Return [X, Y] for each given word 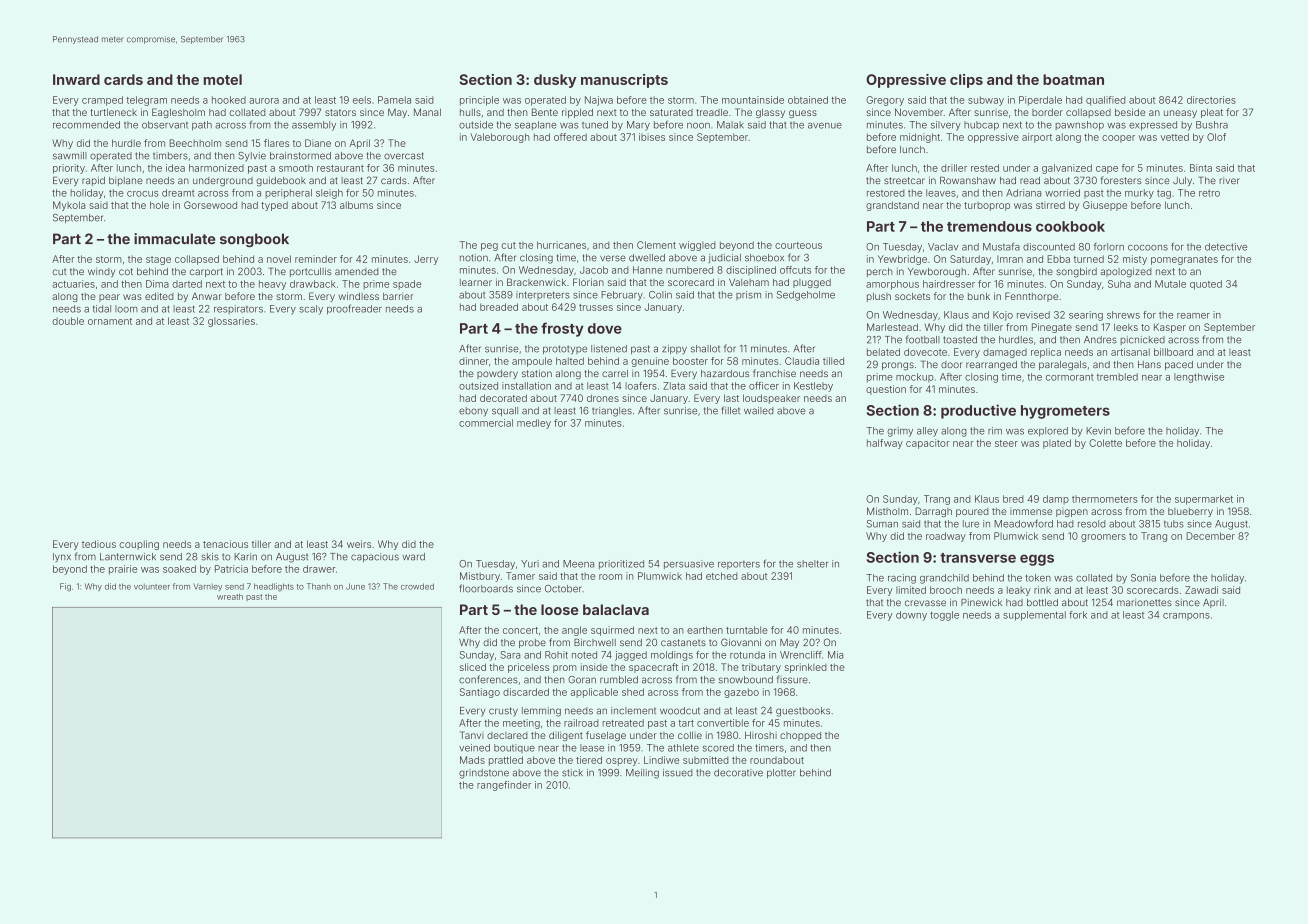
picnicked [1142, 340]
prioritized [621, 564]
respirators [238, 309]
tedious [99, 544]
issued [678, 773]
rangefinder [504, 786]
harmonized [216, 168]
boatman [1073, 79]
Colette [1105, 443]
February [622, 296]
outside [476, 125]
